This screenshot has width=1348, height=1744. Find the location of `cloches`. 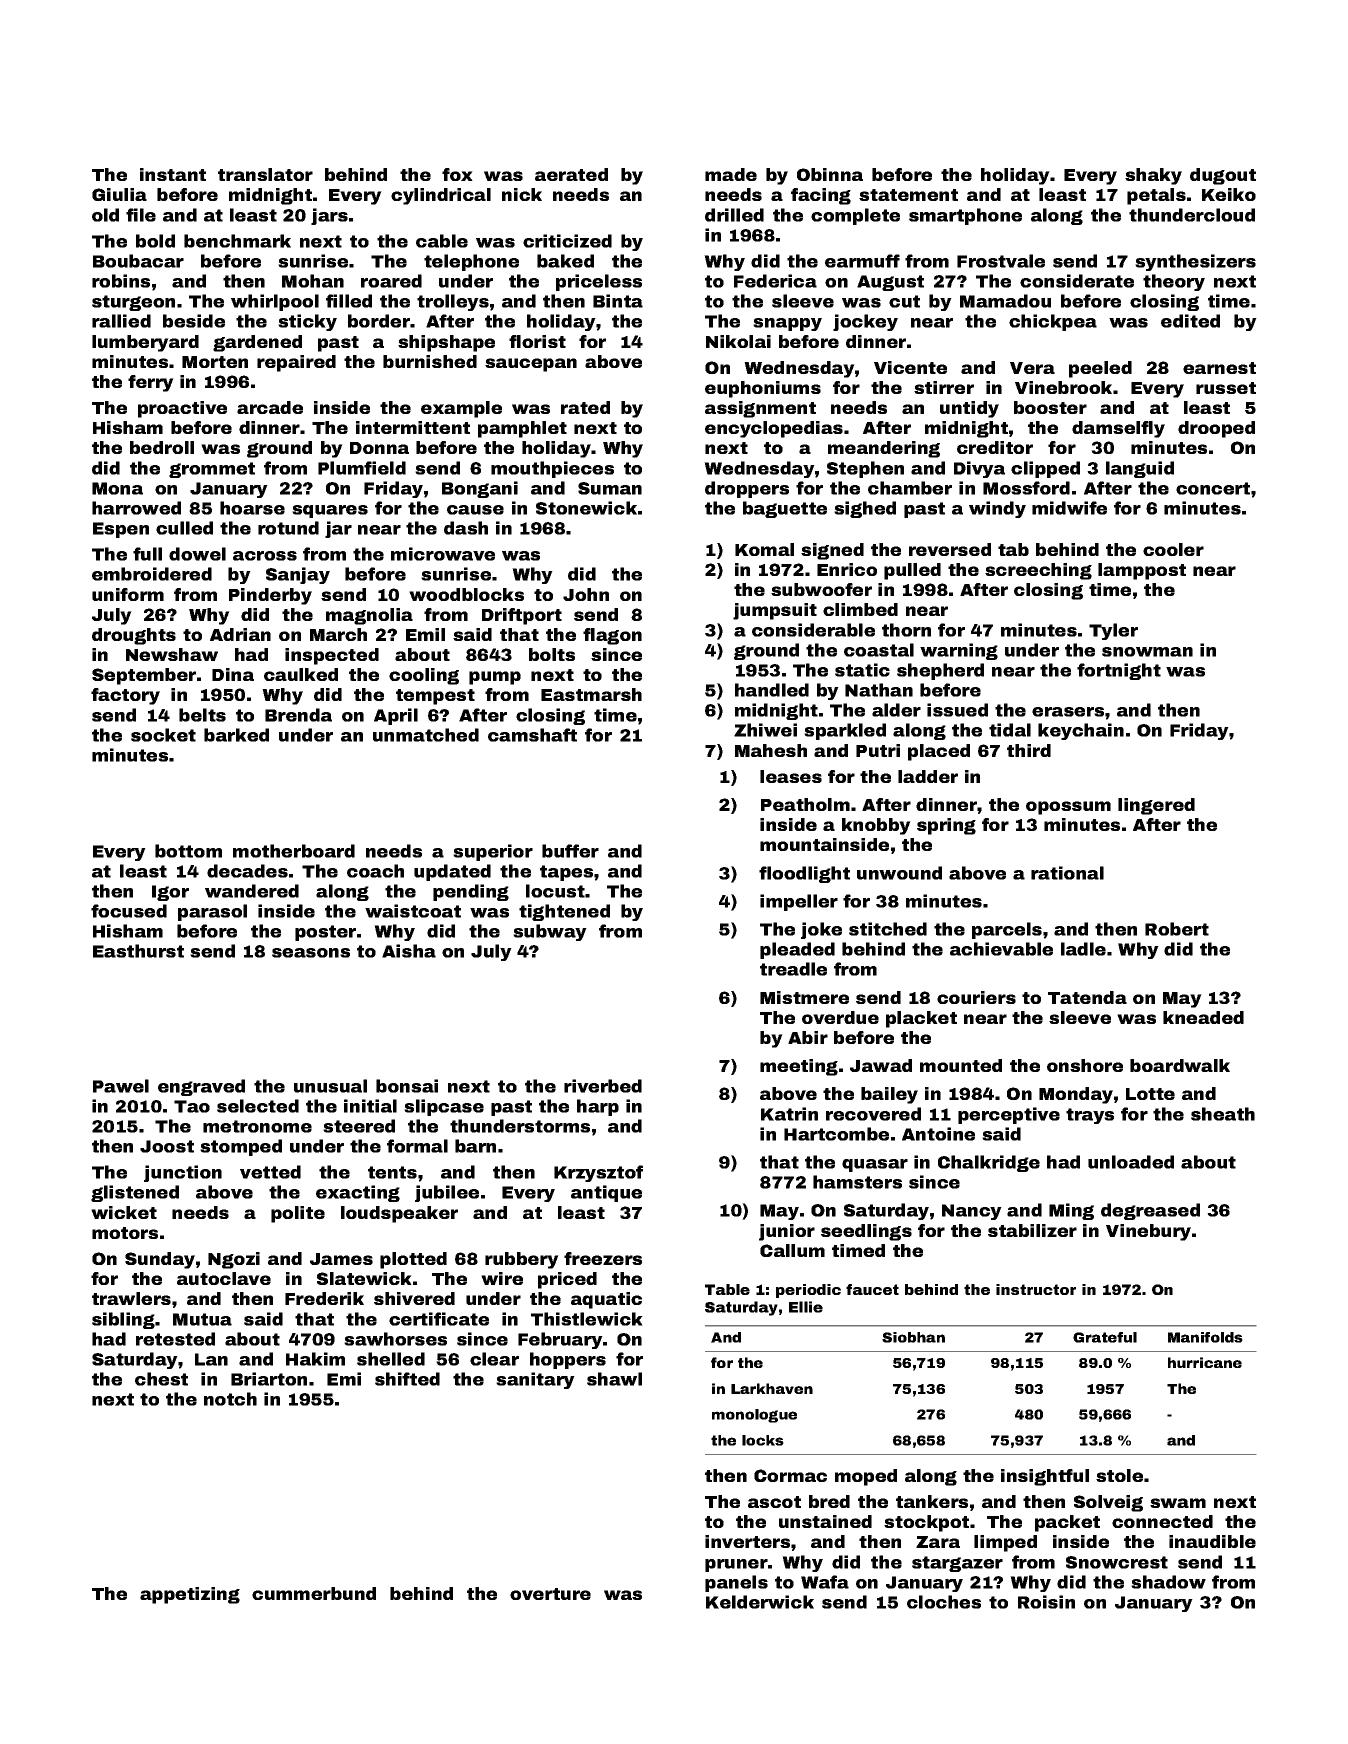

cloches is located at coordinates (944, 1602).
